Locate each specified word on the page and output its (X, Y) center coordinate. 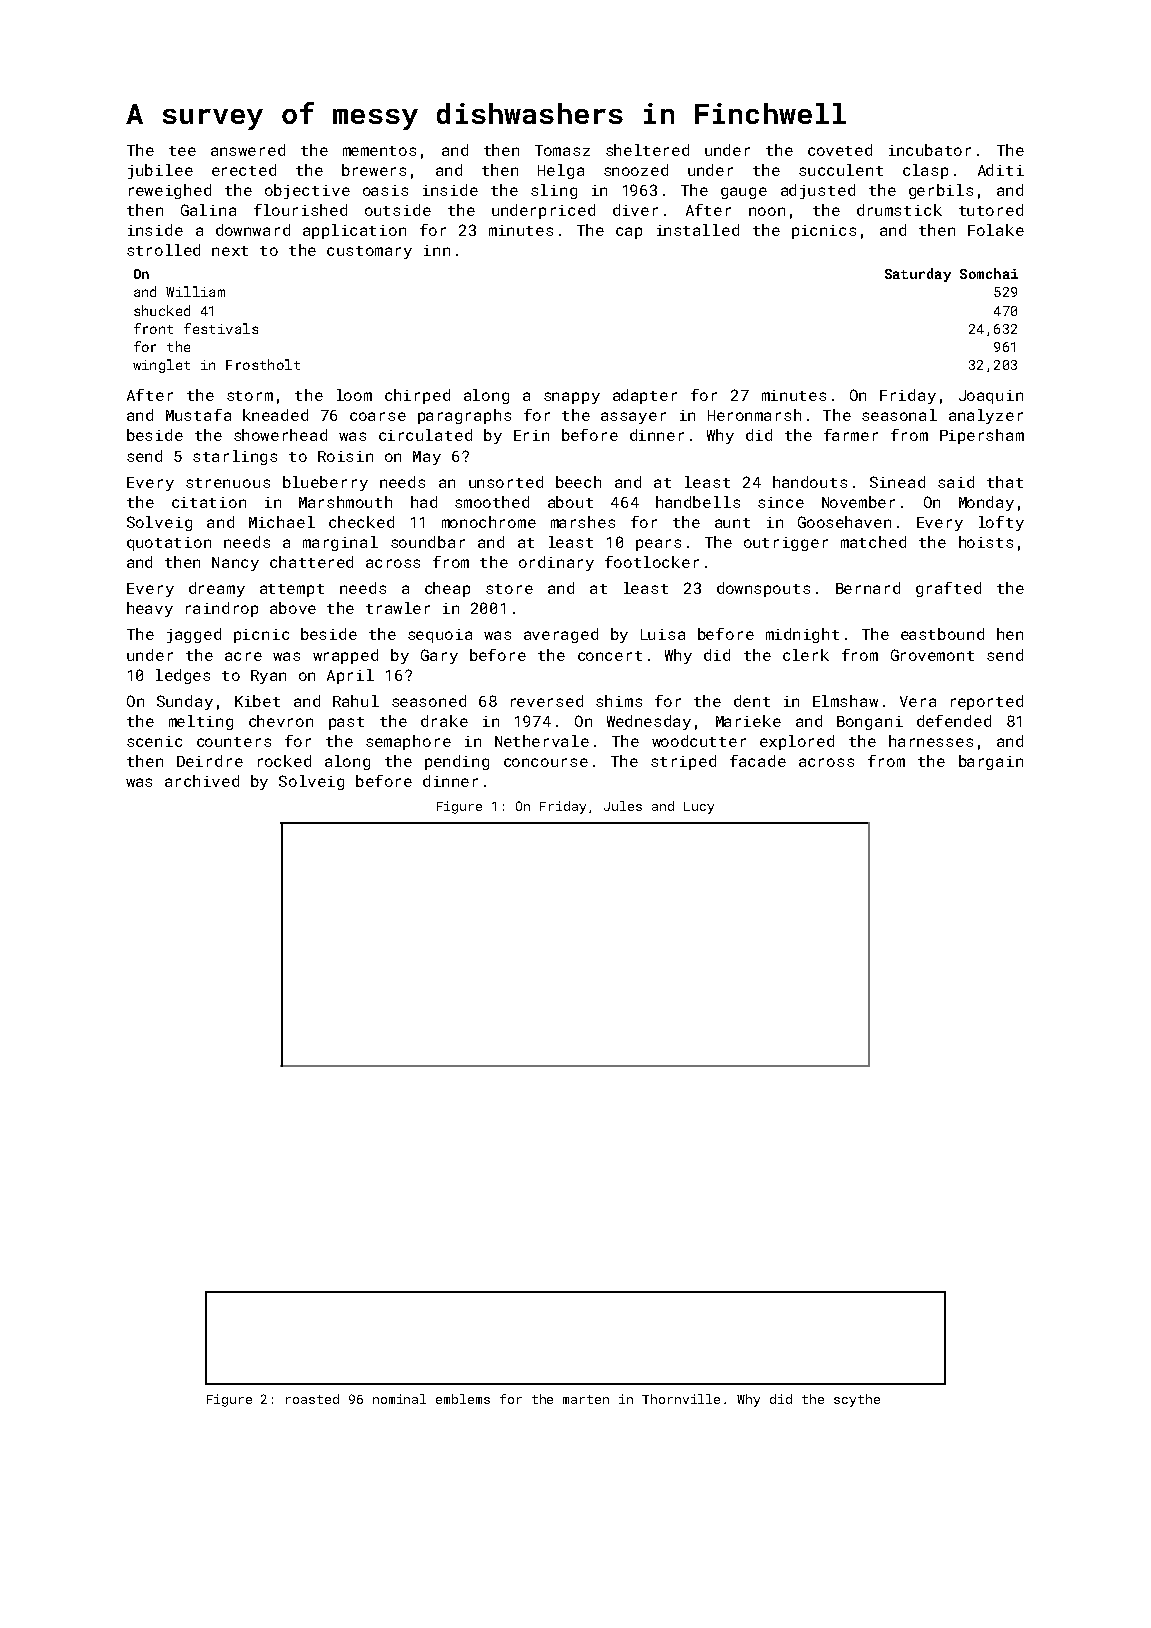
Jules (623, 806)
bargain (991, 762)
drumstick (899, 210)
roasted (312, 1399)
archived (202, 781)
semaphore (408, 742)
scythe (857, 1400)
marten (586, 1399)
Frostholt (263, 364)
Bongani (870, 723)
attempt (292, 590)
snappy (572, 398)
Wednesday (649, 722)
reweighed (170, 191)
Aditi (1001, 170)
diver (635, 210)
